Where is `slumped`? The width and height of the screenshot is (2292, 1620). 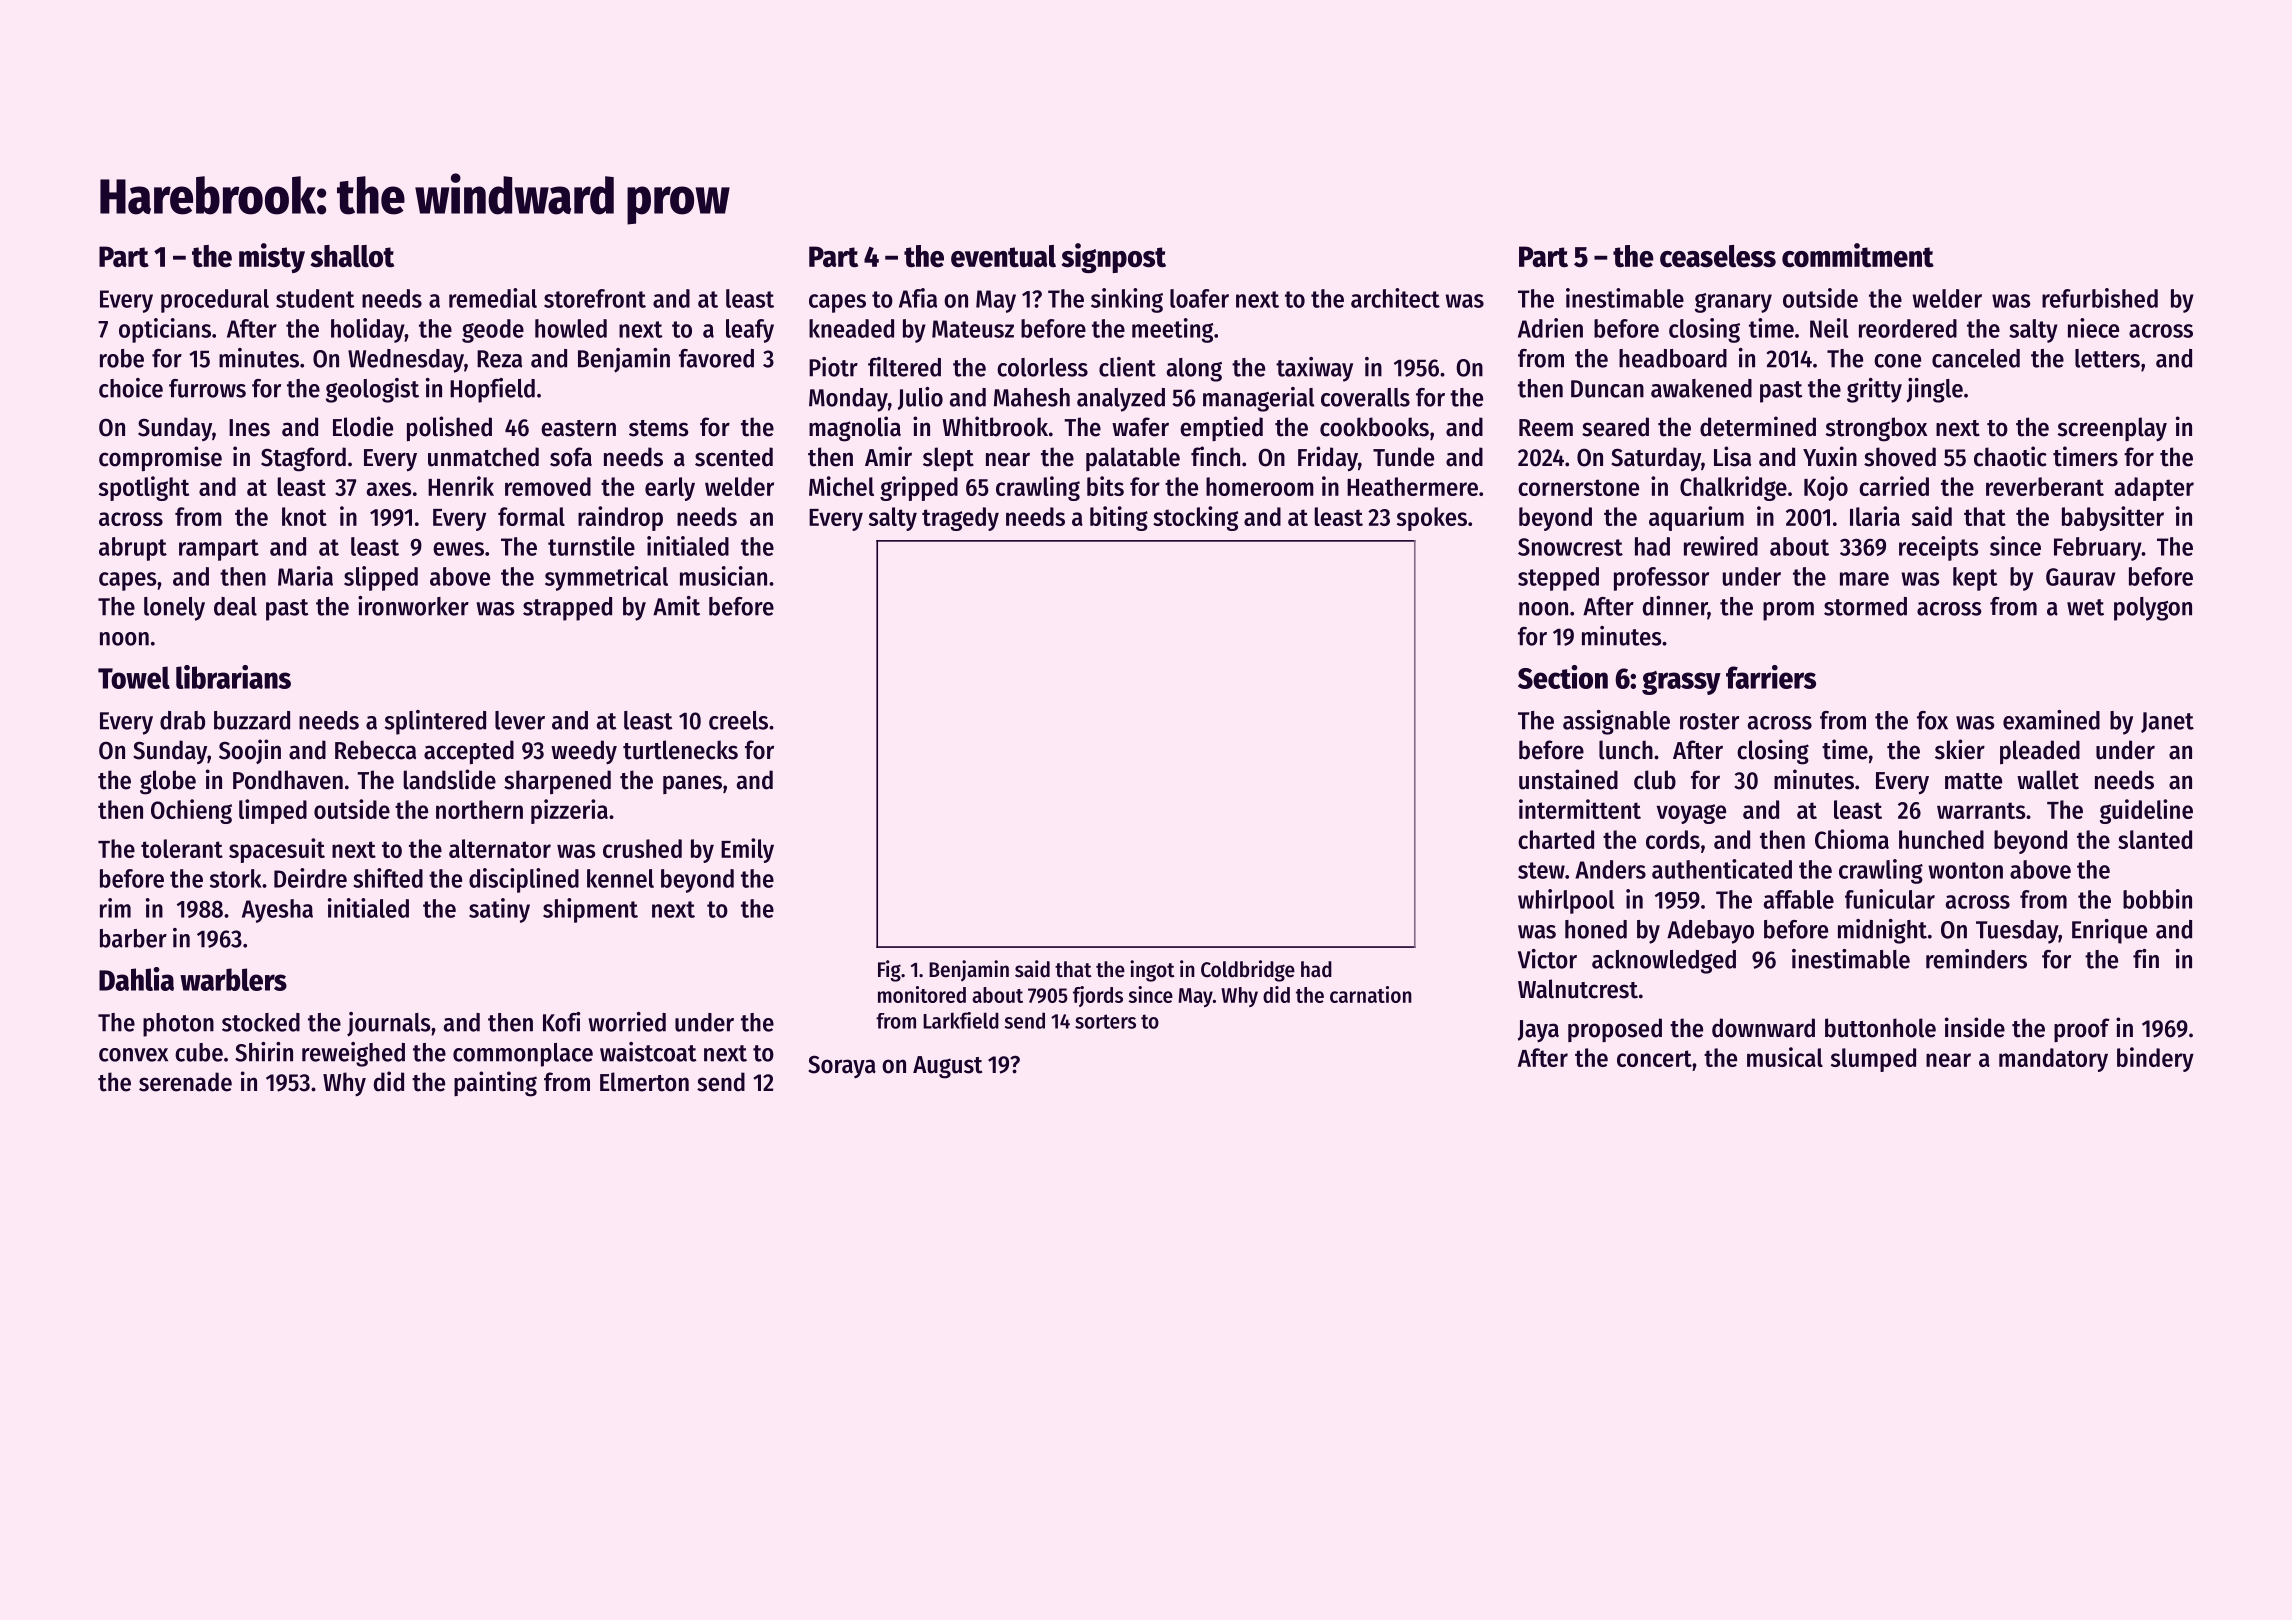
slumped is located at coordinates (1873, 1060).
